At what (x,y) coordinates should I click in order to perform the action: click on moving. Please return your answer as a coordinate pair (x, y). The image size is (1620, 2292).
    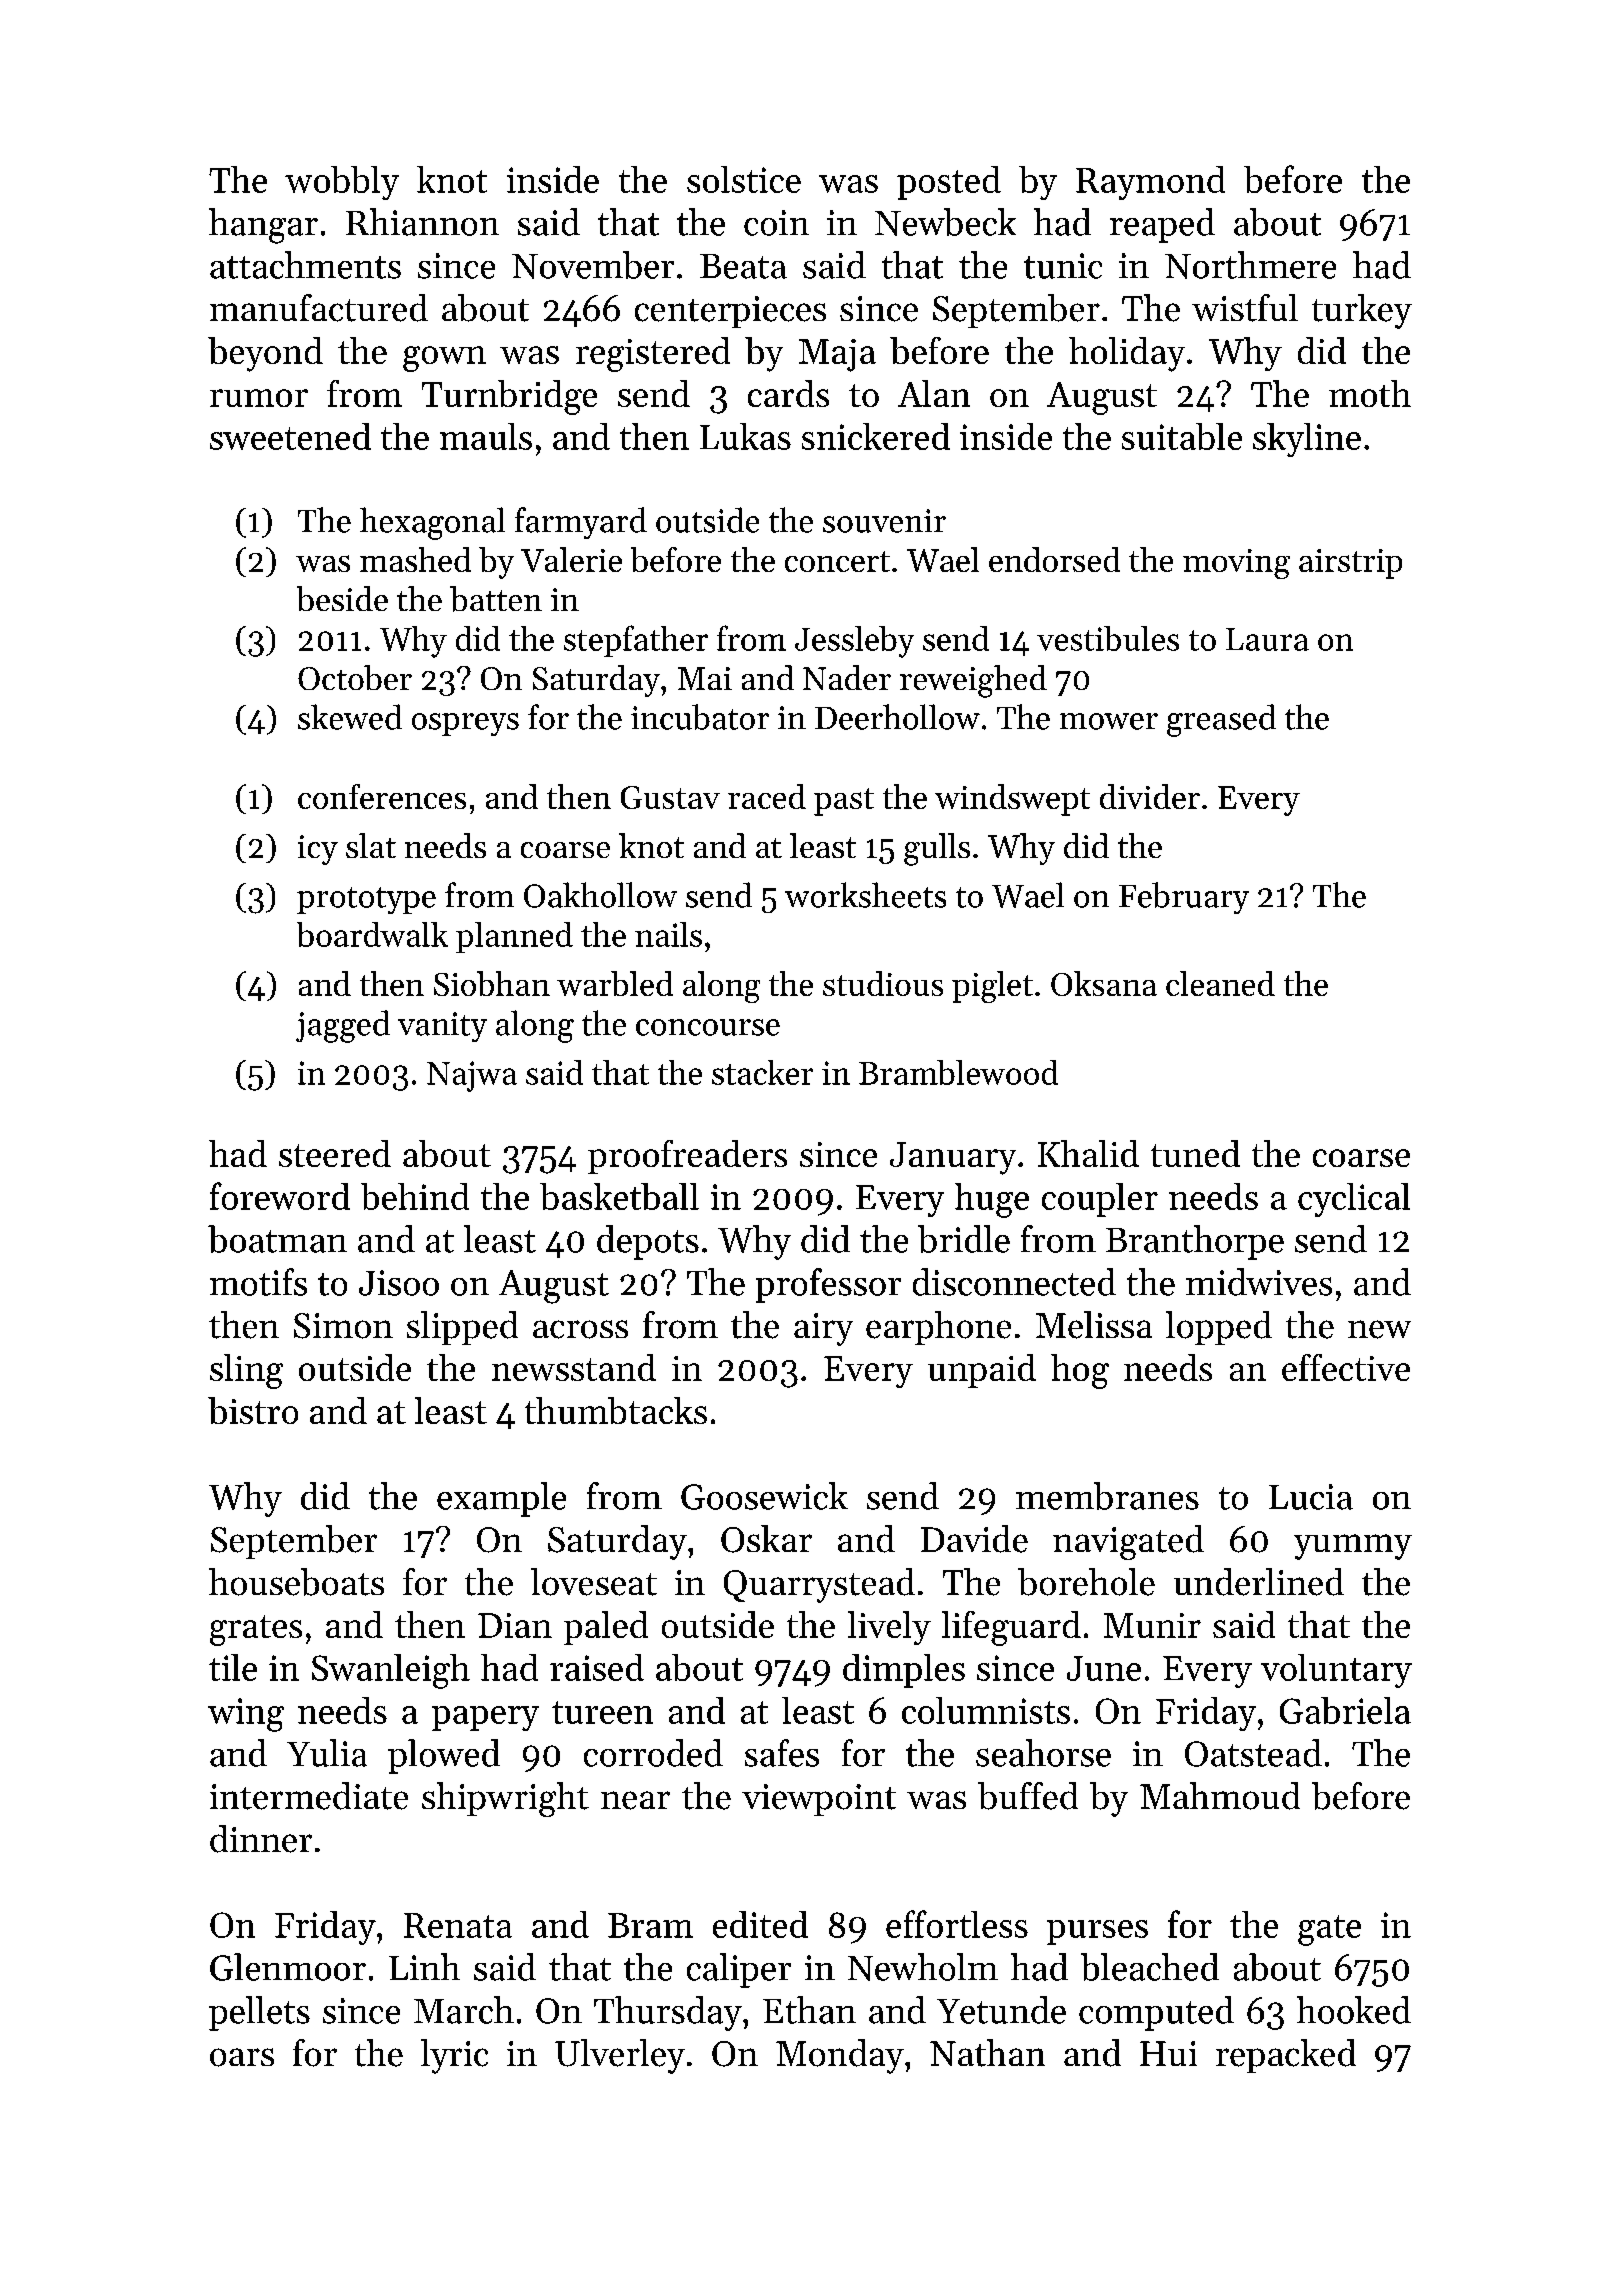
    Looking at the image, I should click on (1236, 564).
